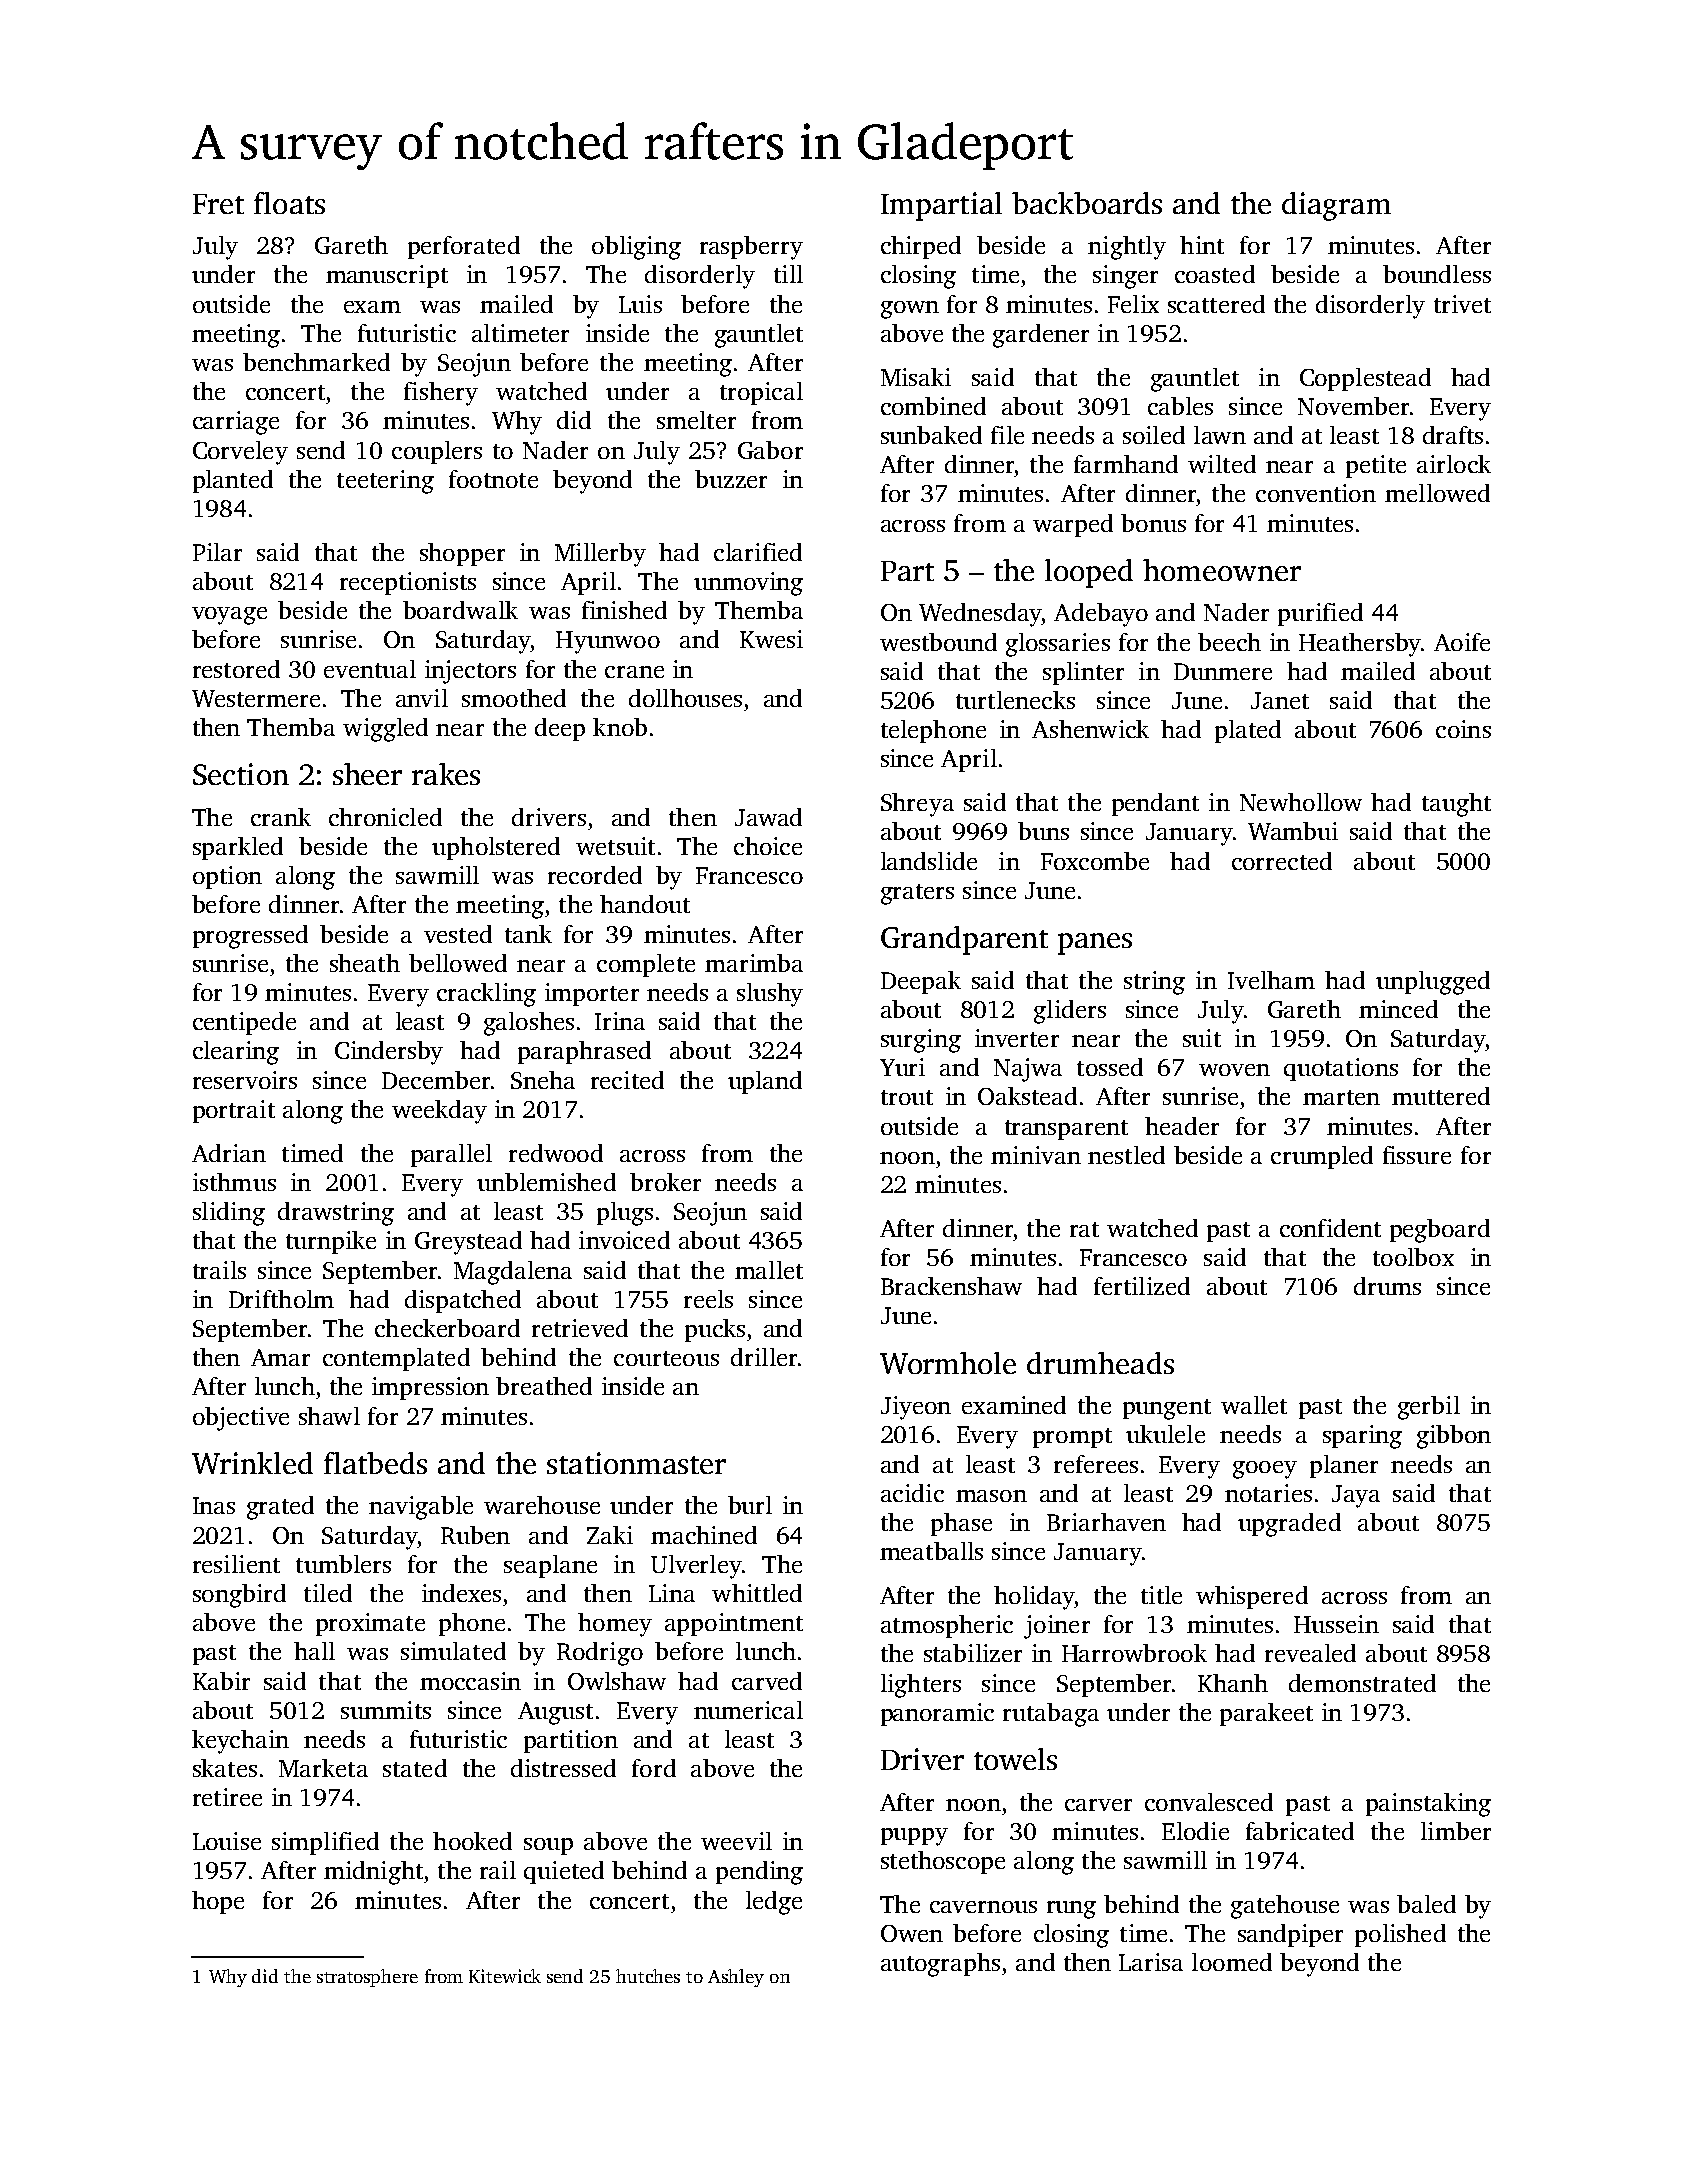 This document has width=1683, height=2178. I want to click on clarified, so click(758, 552).
